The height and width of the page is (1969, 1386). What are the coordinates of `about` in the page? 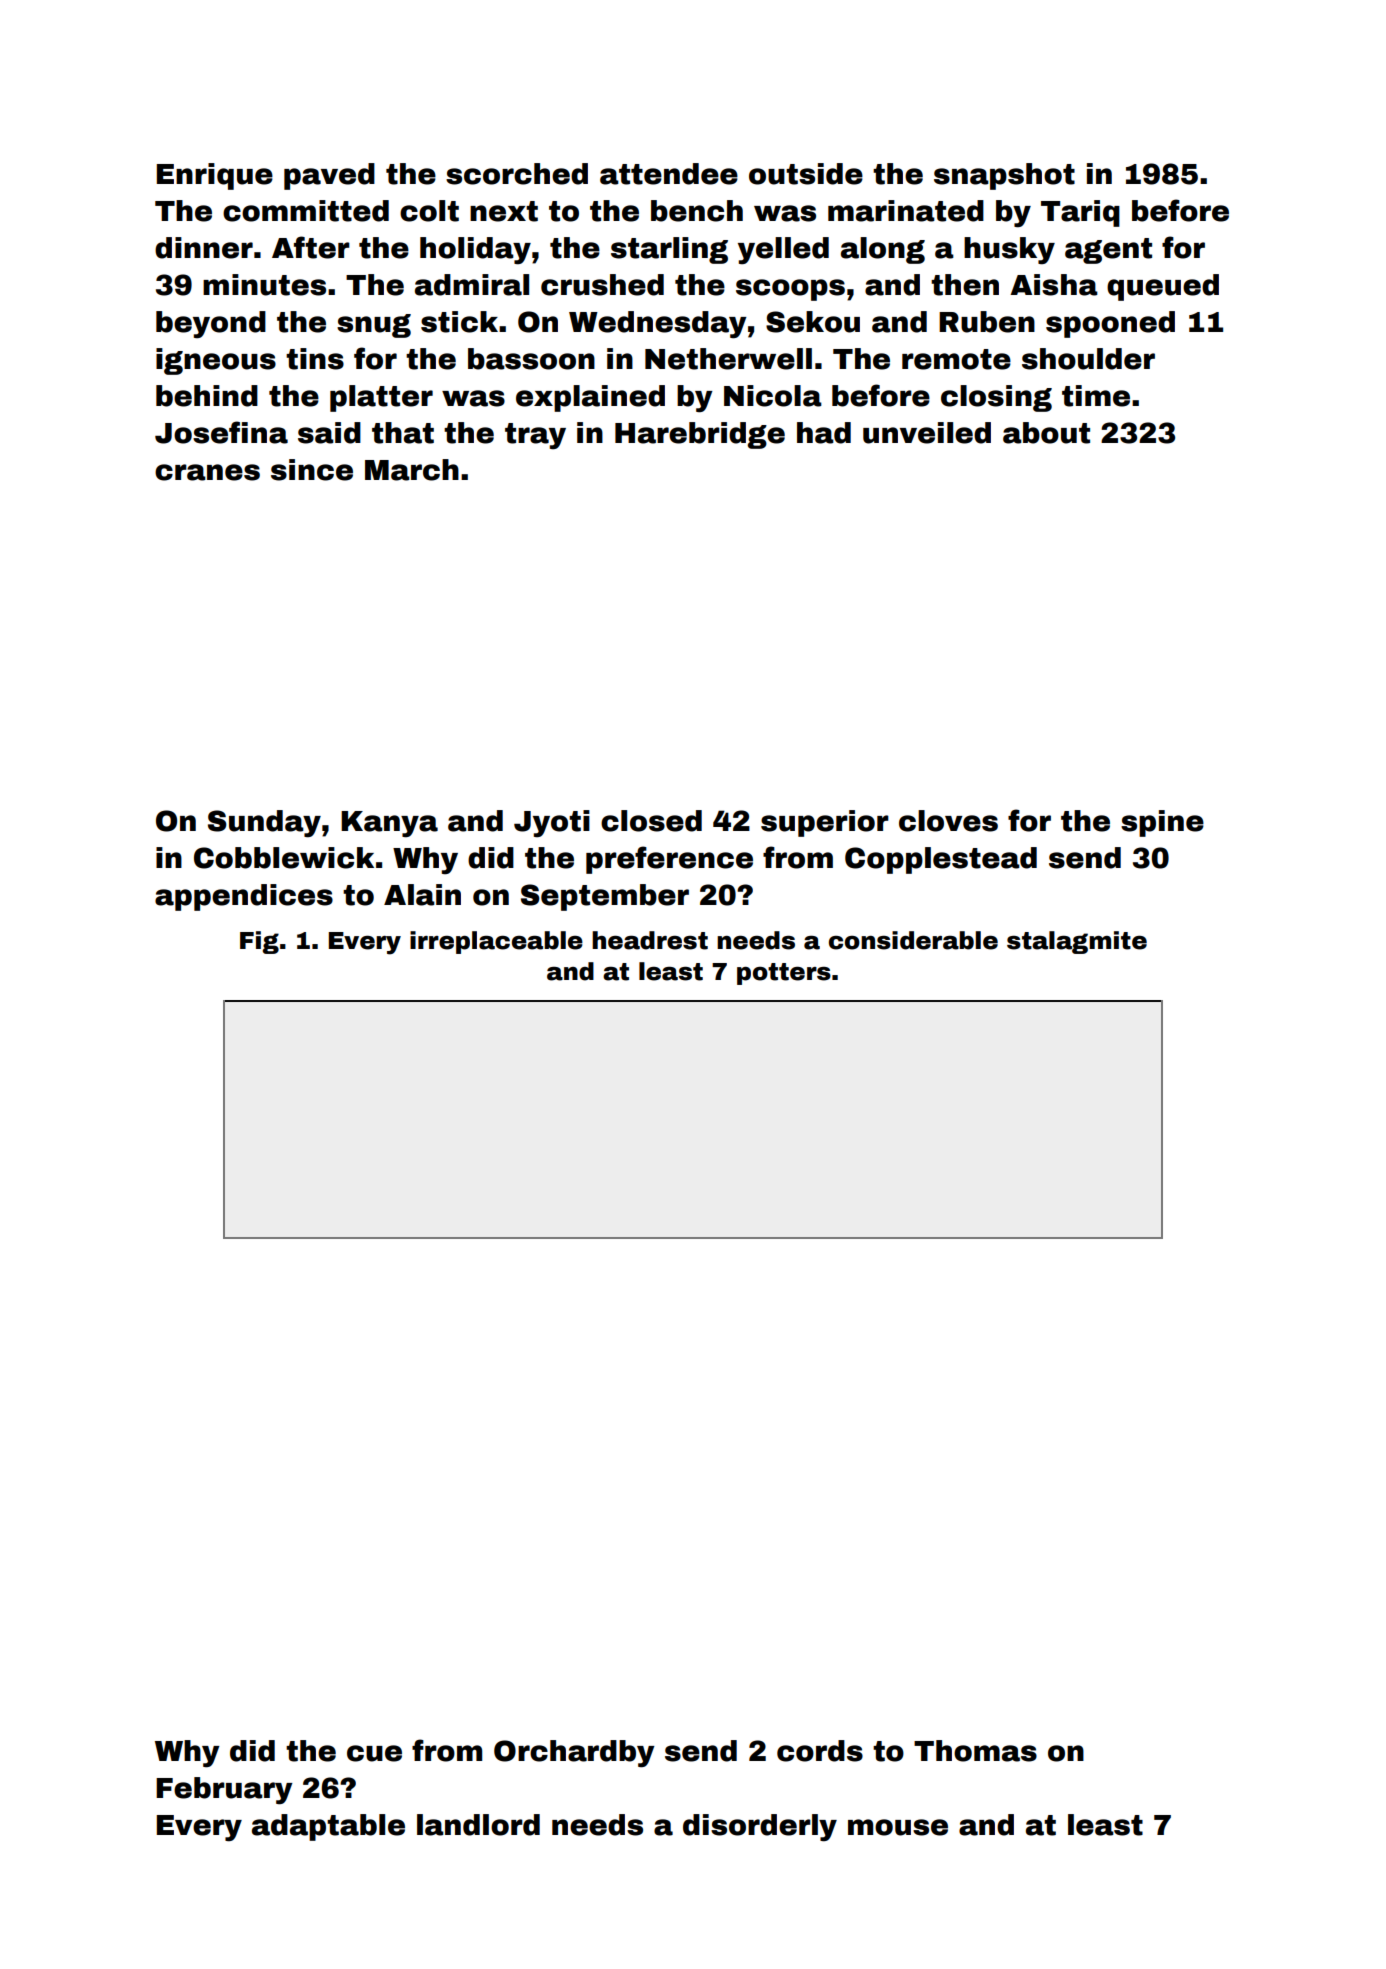 It's located at (1046, 433).
